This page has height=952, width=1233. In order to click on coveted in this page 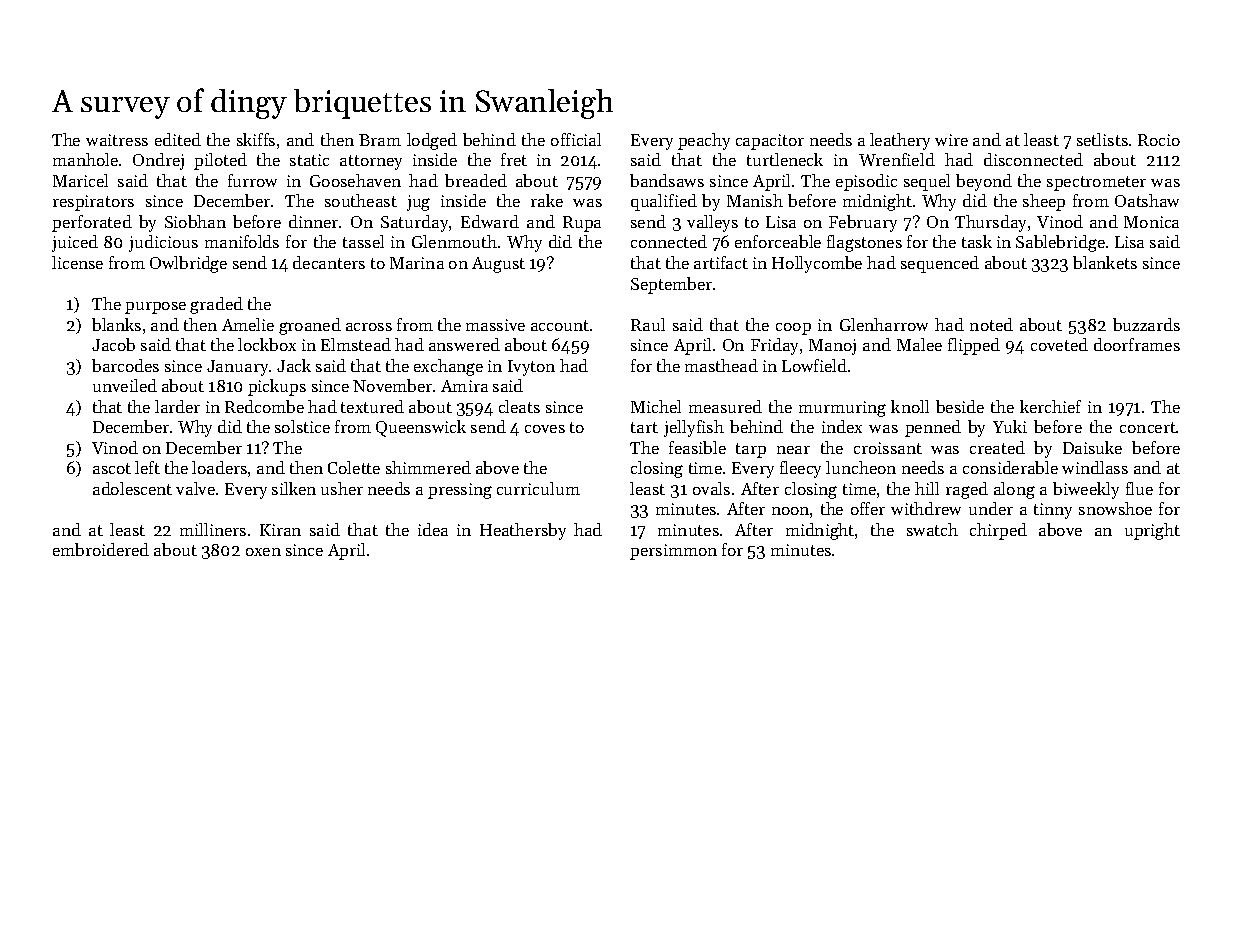, I will do `click(1059, 344)`.
